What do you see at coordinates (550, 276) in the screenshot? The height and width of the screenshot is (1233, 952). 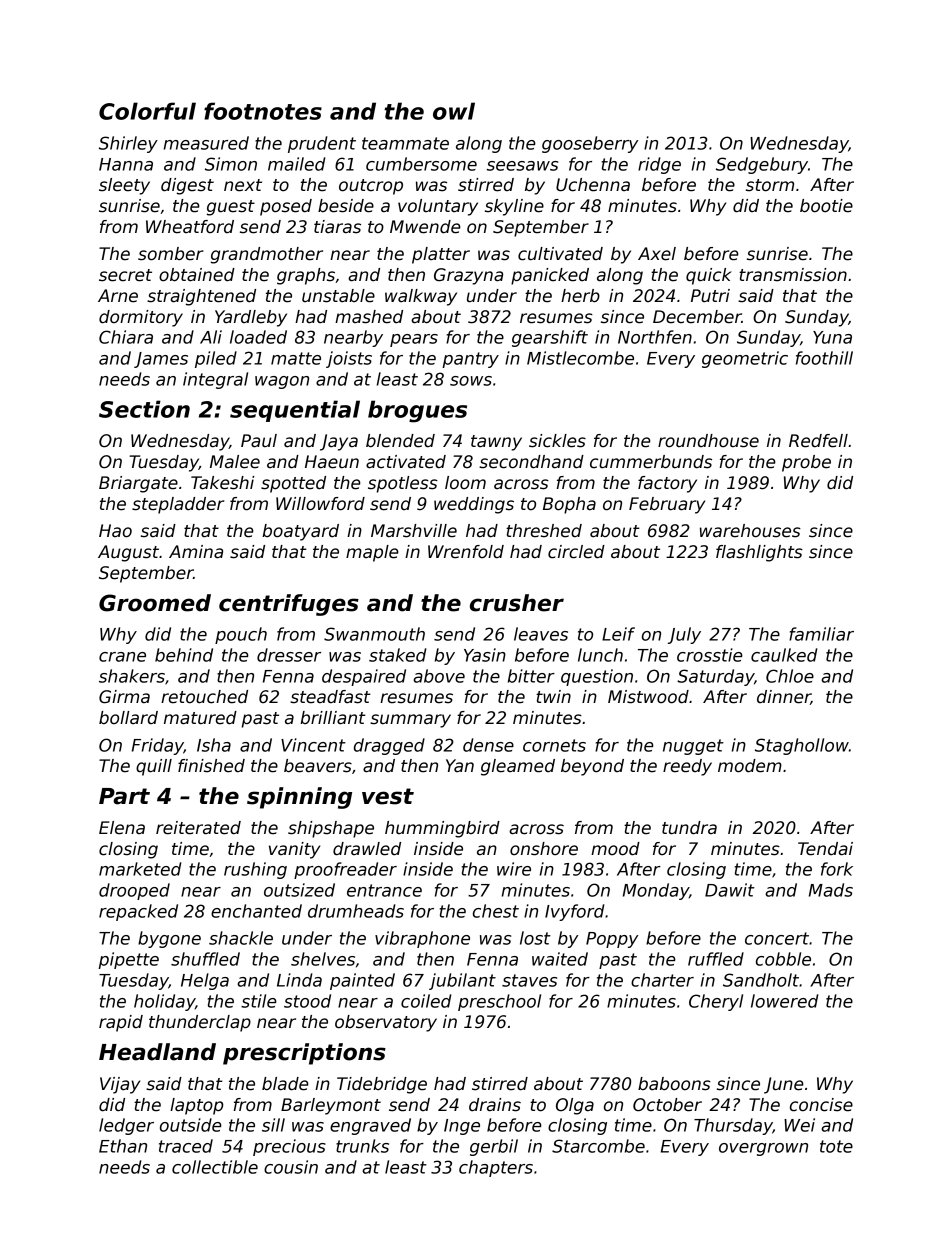 I see `panicked` at bounding box center [550, 276].
